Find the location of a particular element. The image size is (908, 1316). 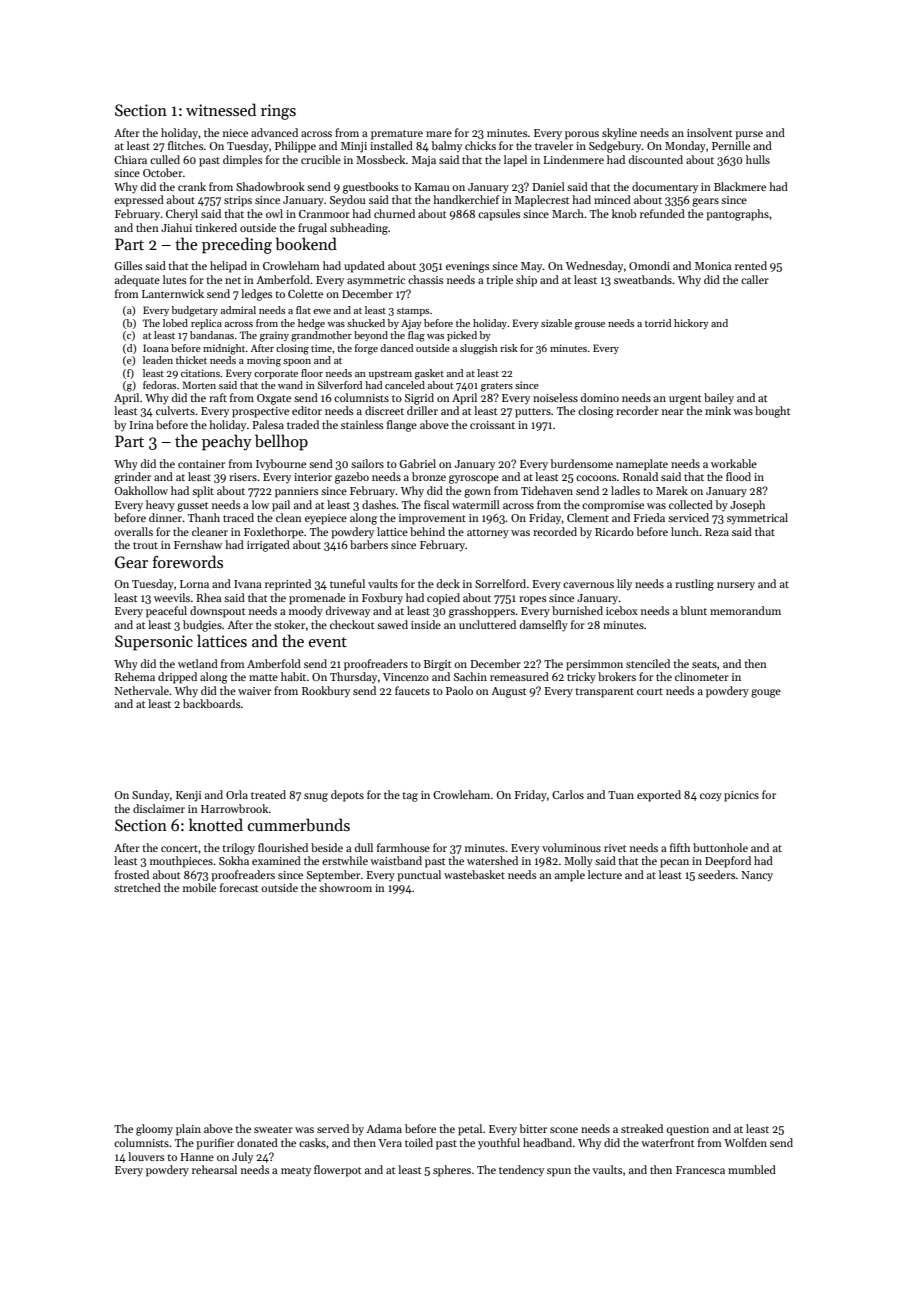

interior is located at coordinates (313, 477).
